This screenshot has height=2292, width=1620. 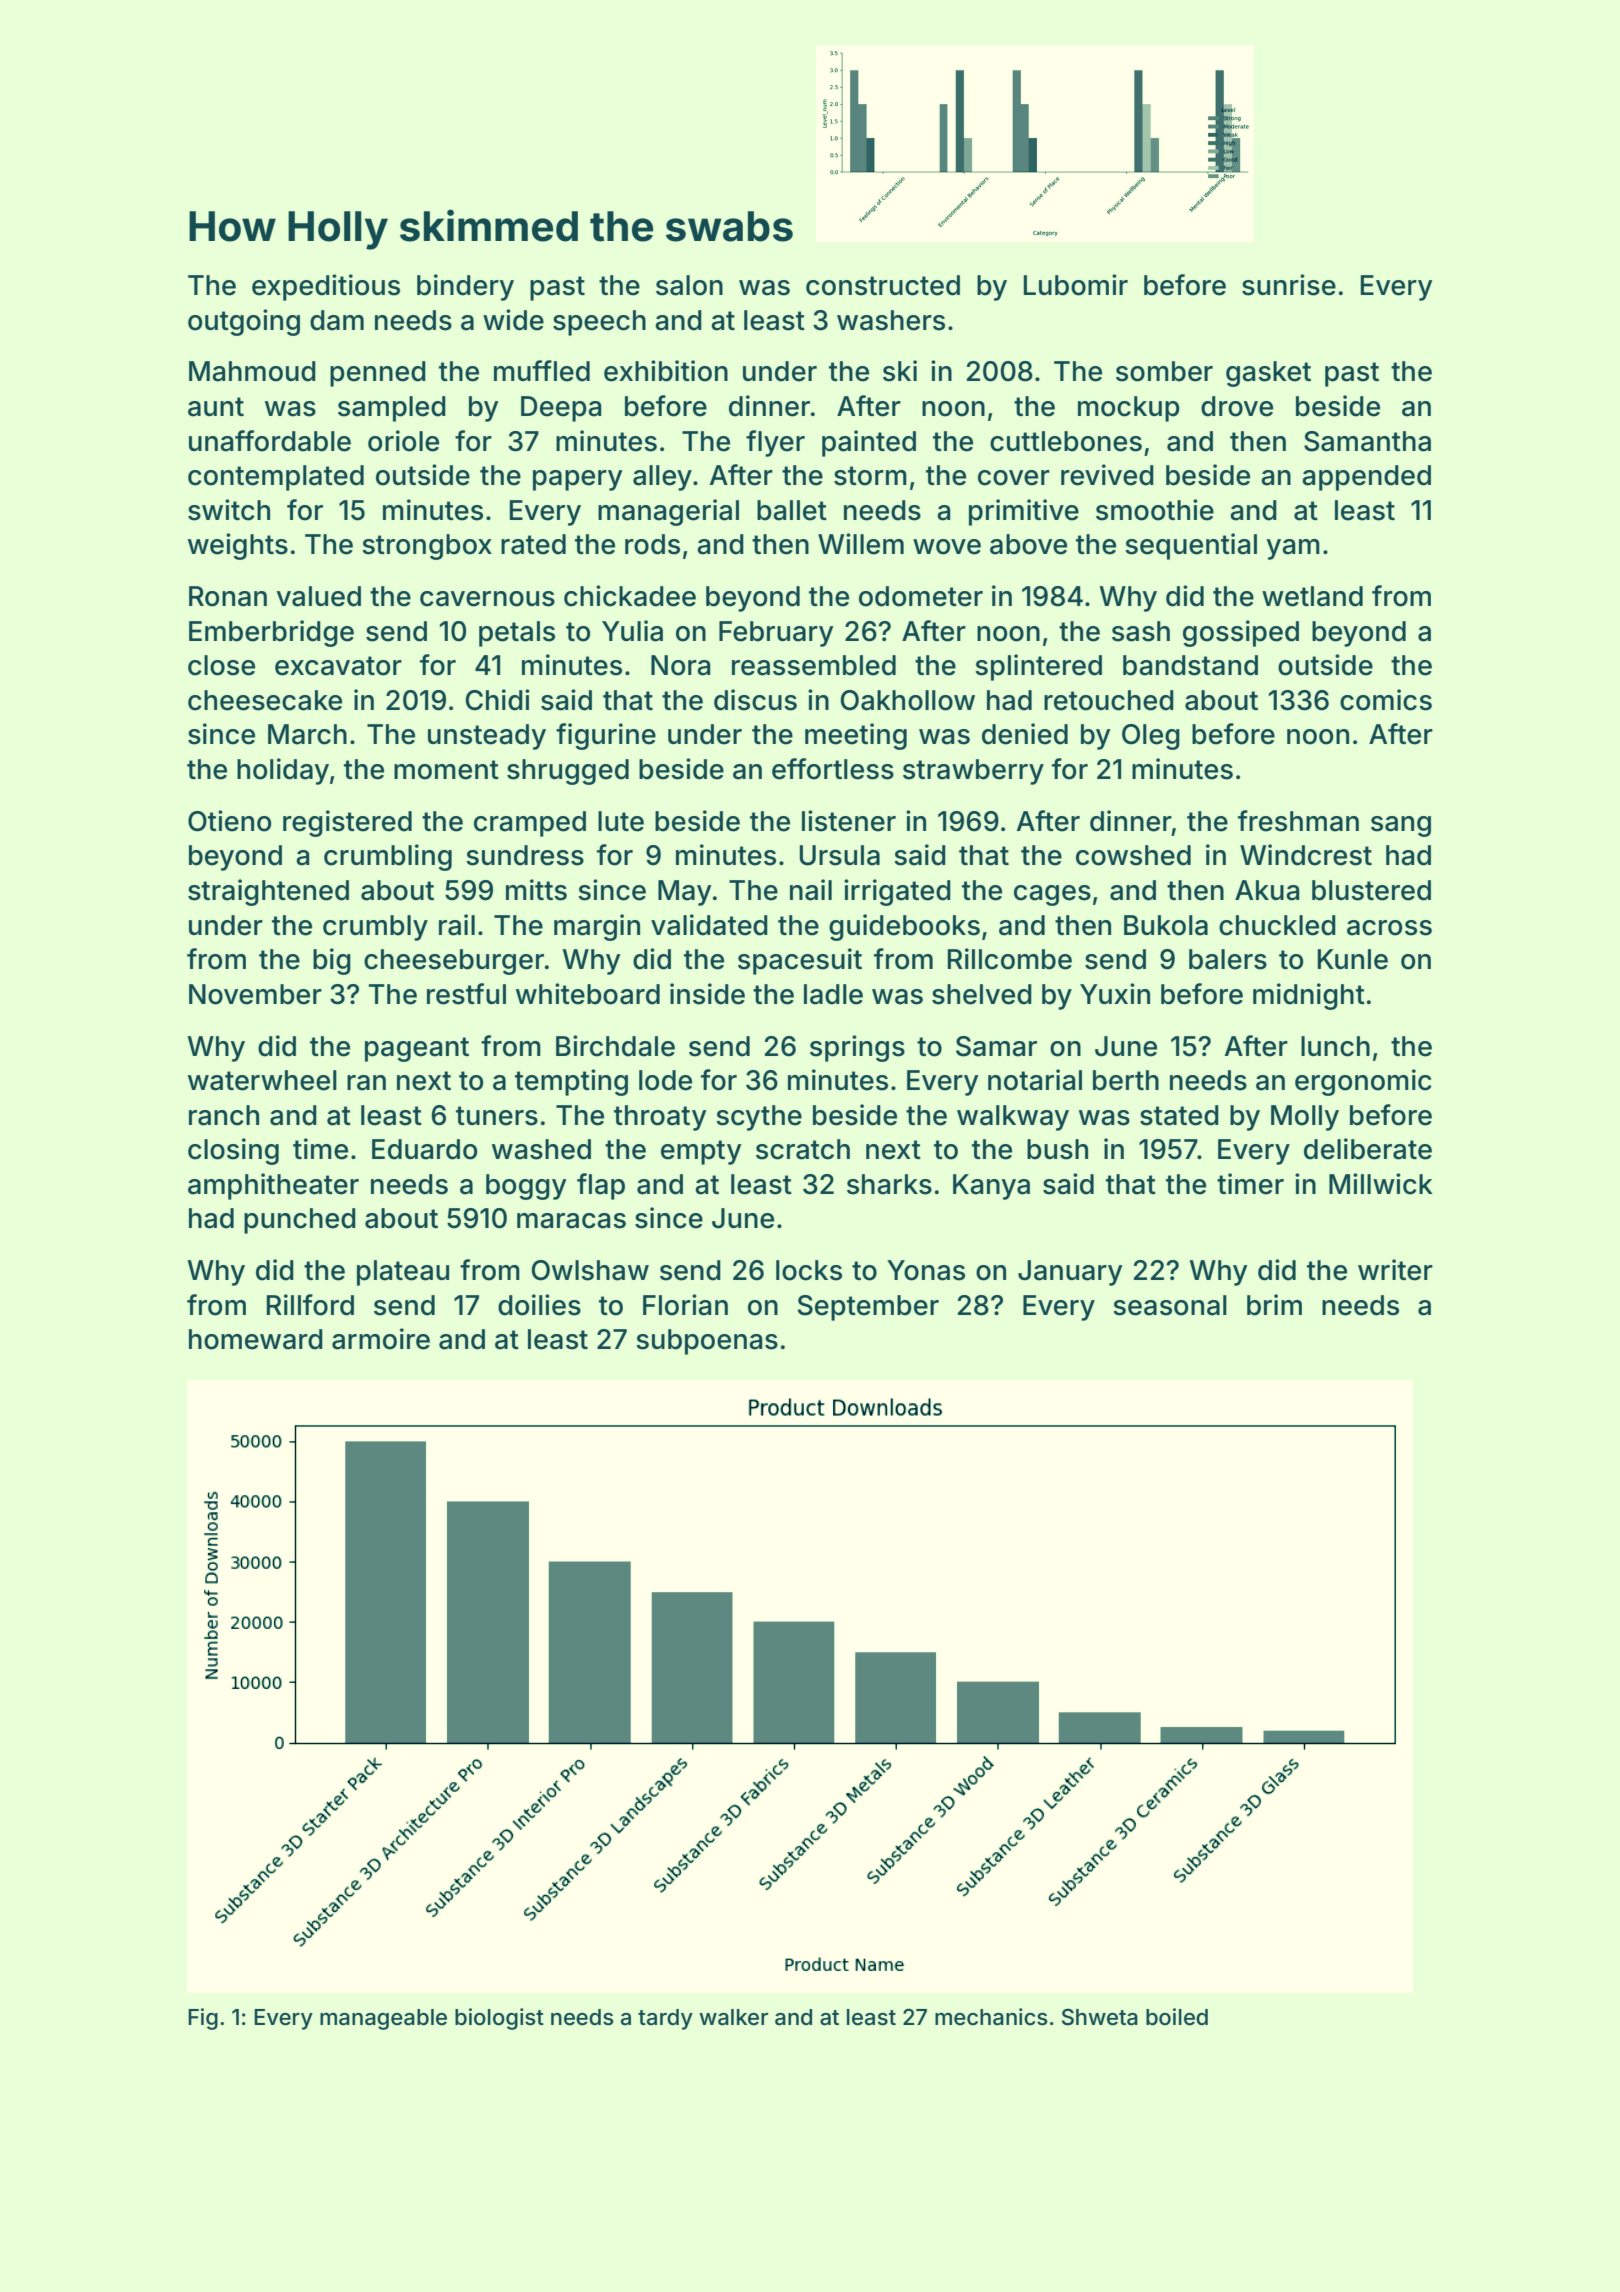 I want to click on salon, so click(x=689, y=285).
